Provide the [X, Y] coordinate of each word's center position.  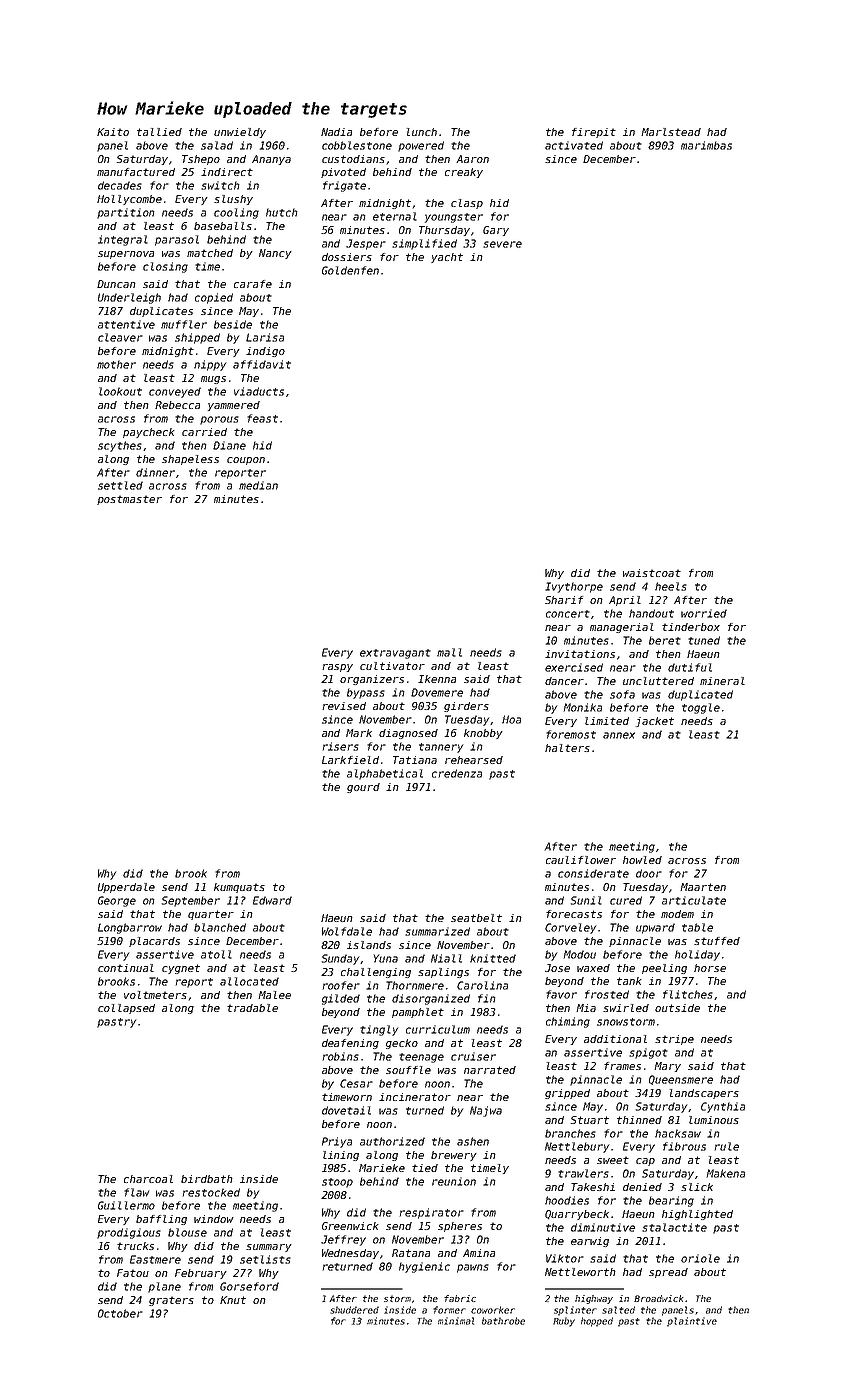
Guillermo [126, 1205]
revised [344, 706]
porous [219, 420]
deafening [350, 1044]
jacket [655, 722]
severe [502, 244]
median [258, 485]
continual [126, 968]
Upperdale [126, 888]
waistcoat [652, 573]
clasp [467, 204]
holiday [697, 955]
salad [217, 145]
